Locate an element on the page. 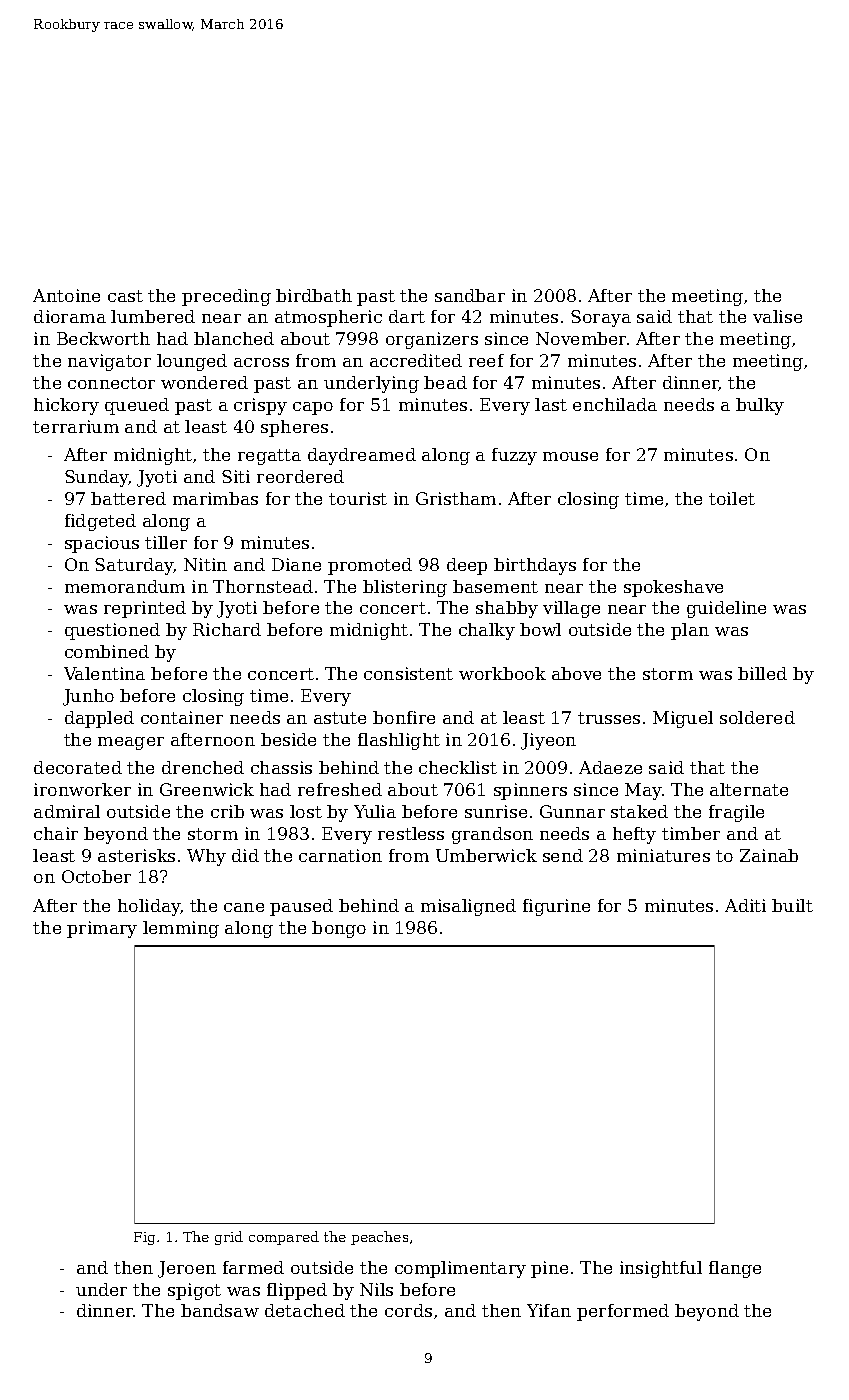 Image resolution: width=849 pixels, height=1400 pixels. lounged is located at coordinates (192, 362).
